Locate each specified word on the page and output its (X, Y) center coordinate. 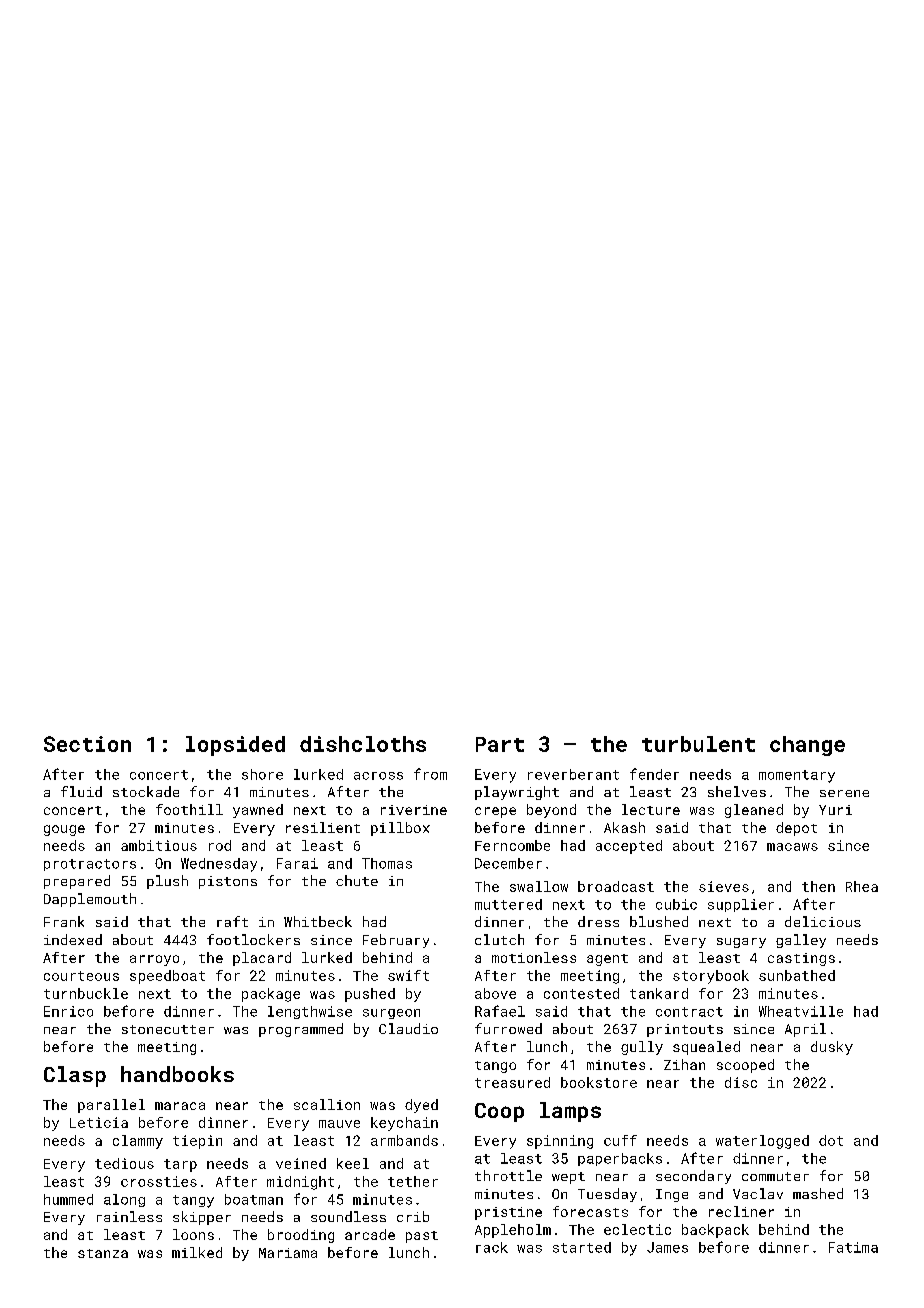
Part (500, 744)
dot (831, 1140)
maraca (180, 1106)
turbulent (698, 744)
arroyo (154, 960)
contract (689, 1012)
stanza (103, 1253)
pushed (370, 995)
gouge (64, 830)
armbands (404, 1140)
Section (87, 744)
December (508, 863)
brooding (301, 1236)
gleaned (754, 811)
